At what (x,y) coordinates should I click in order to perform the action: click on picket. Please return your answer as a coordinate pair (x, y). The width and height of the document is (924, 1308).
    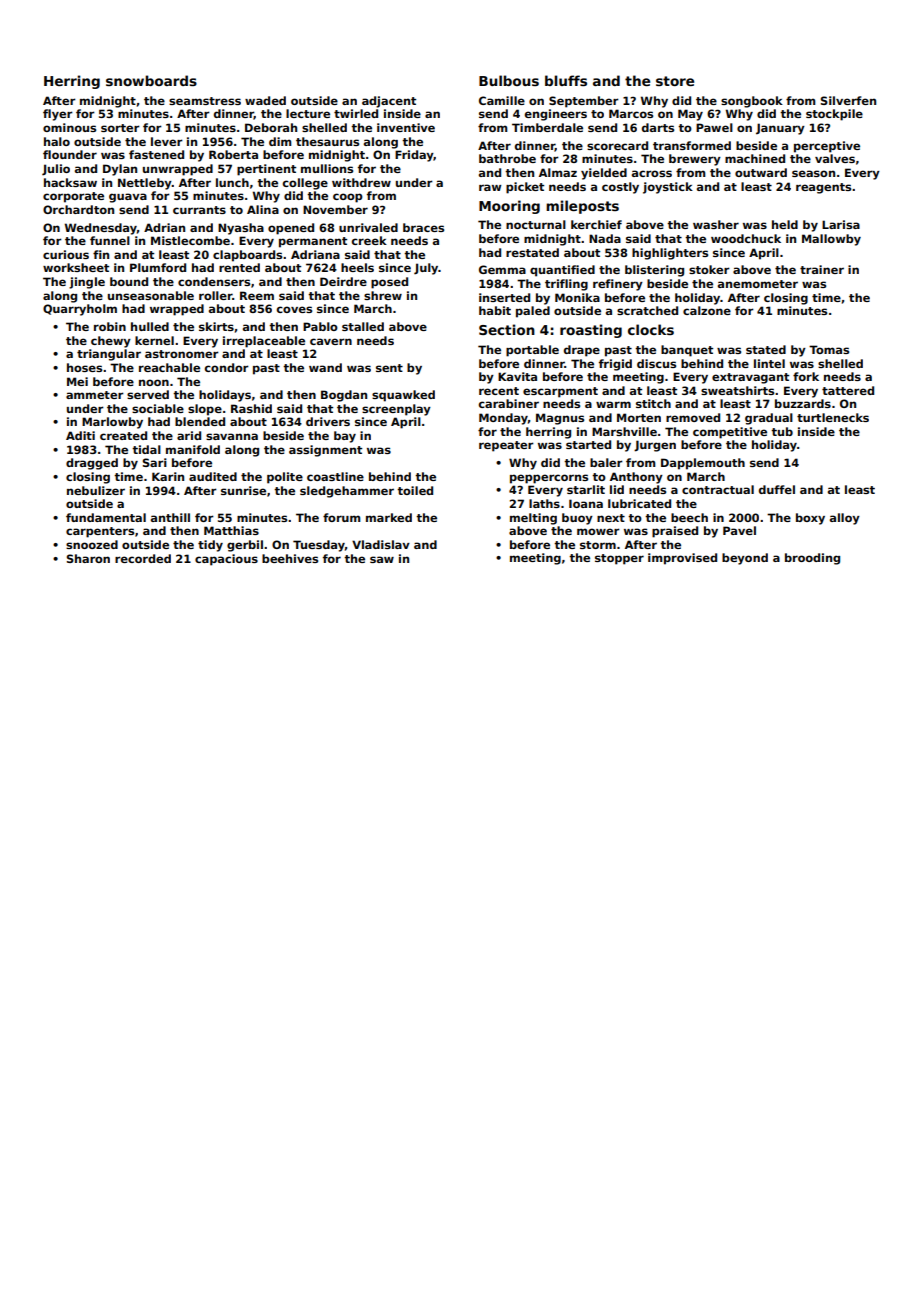
    Looking at the image, I should click on (525, 188).
